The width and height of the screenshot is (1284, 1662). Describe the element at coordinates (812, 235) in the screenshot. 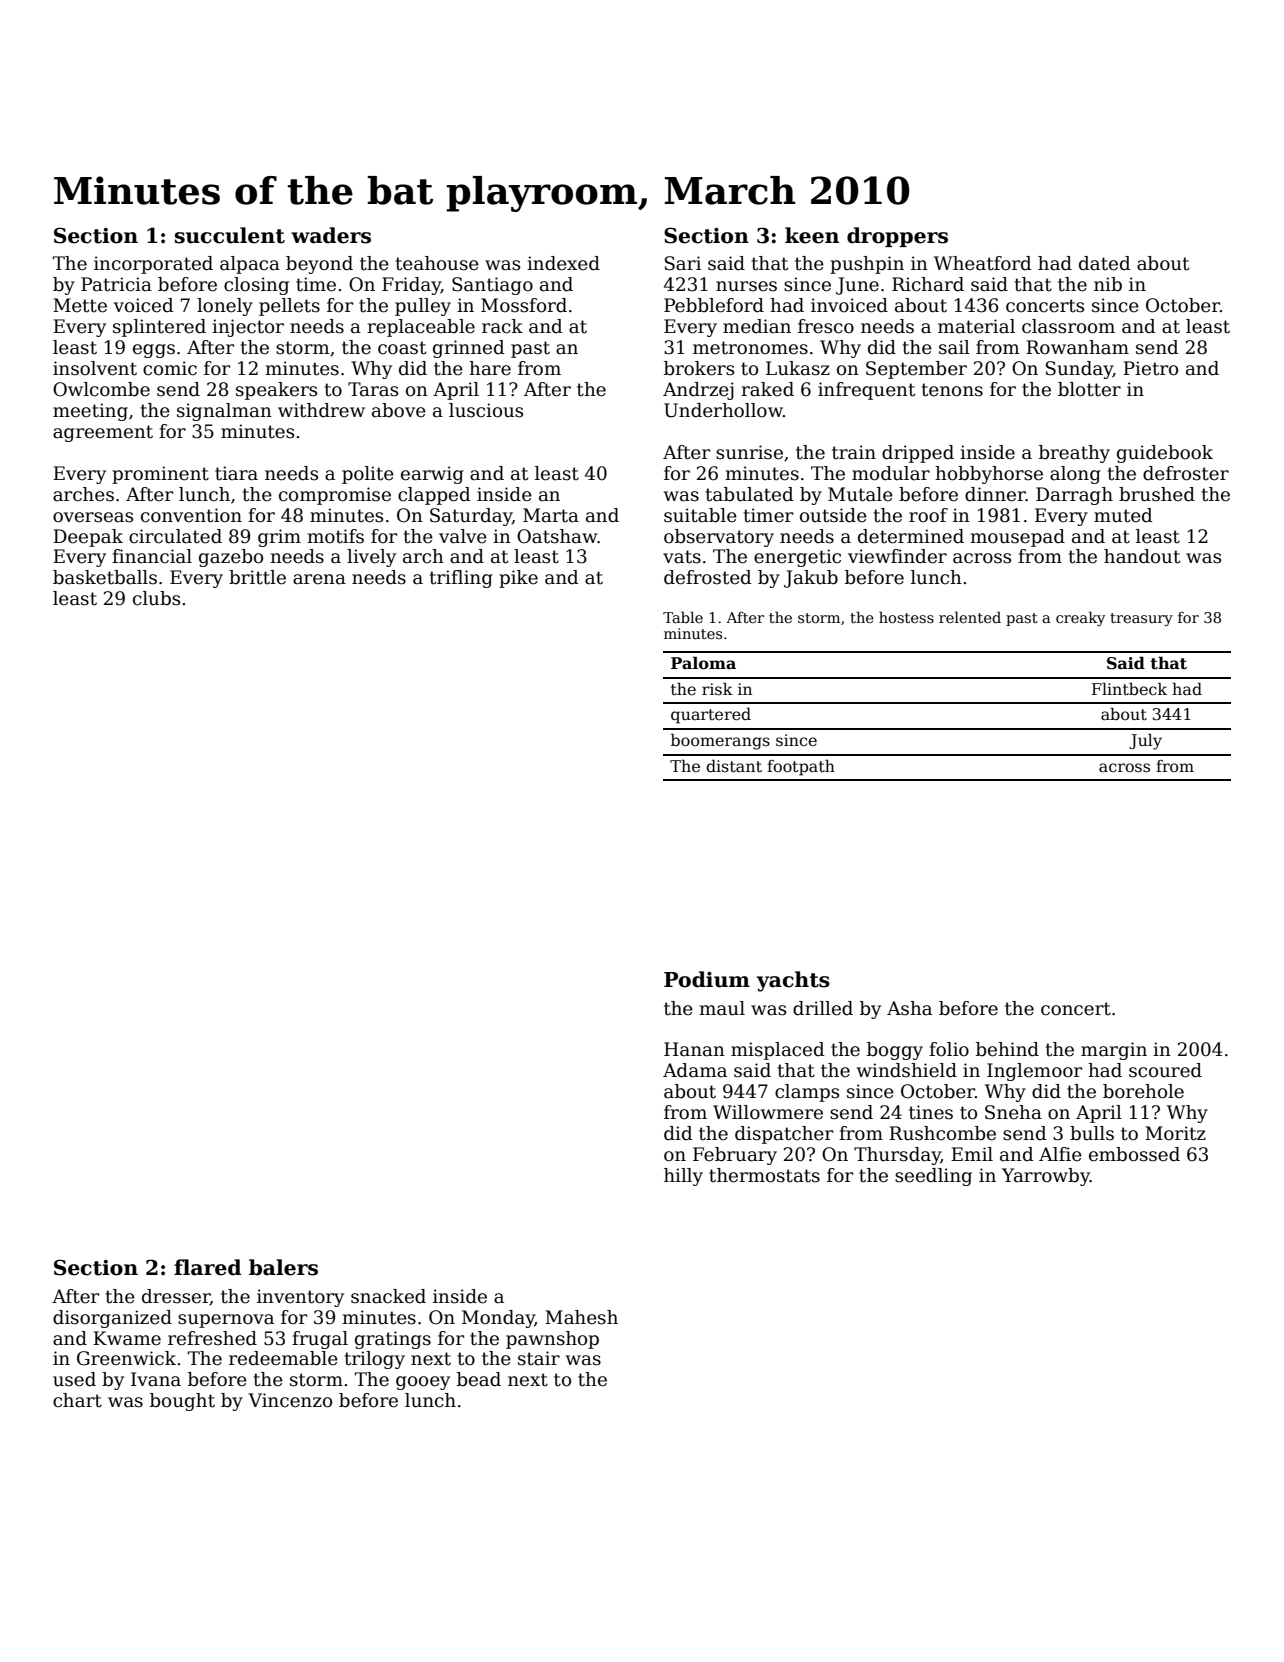

I see `keen` at that location.
